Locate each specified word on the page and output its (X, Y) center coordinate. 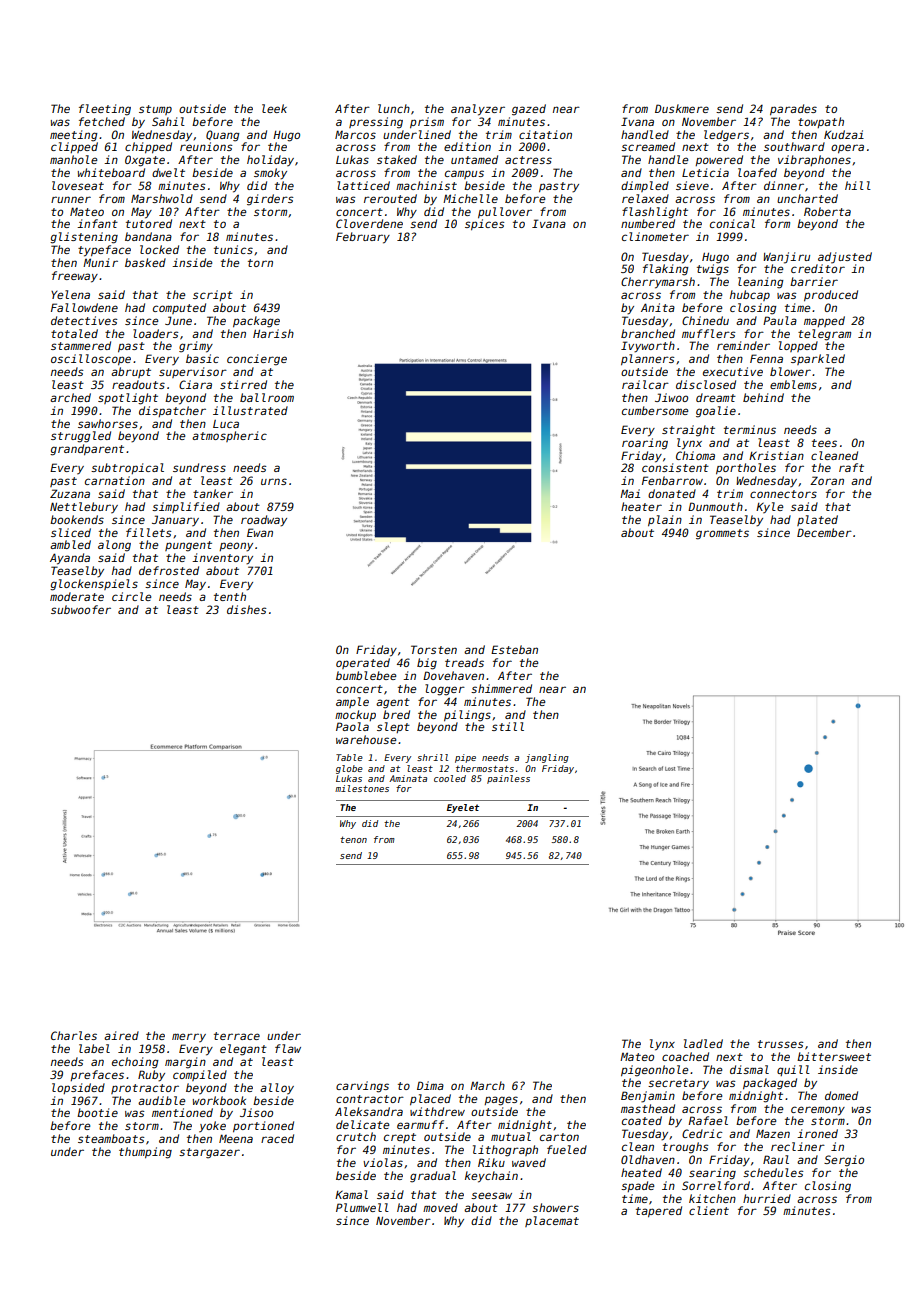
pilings (467, 716)
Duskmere (682, 108)
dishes (246, 609)
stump (155, 110)
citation (545, 134)
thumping (145, 1153)
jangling (547, 758)
